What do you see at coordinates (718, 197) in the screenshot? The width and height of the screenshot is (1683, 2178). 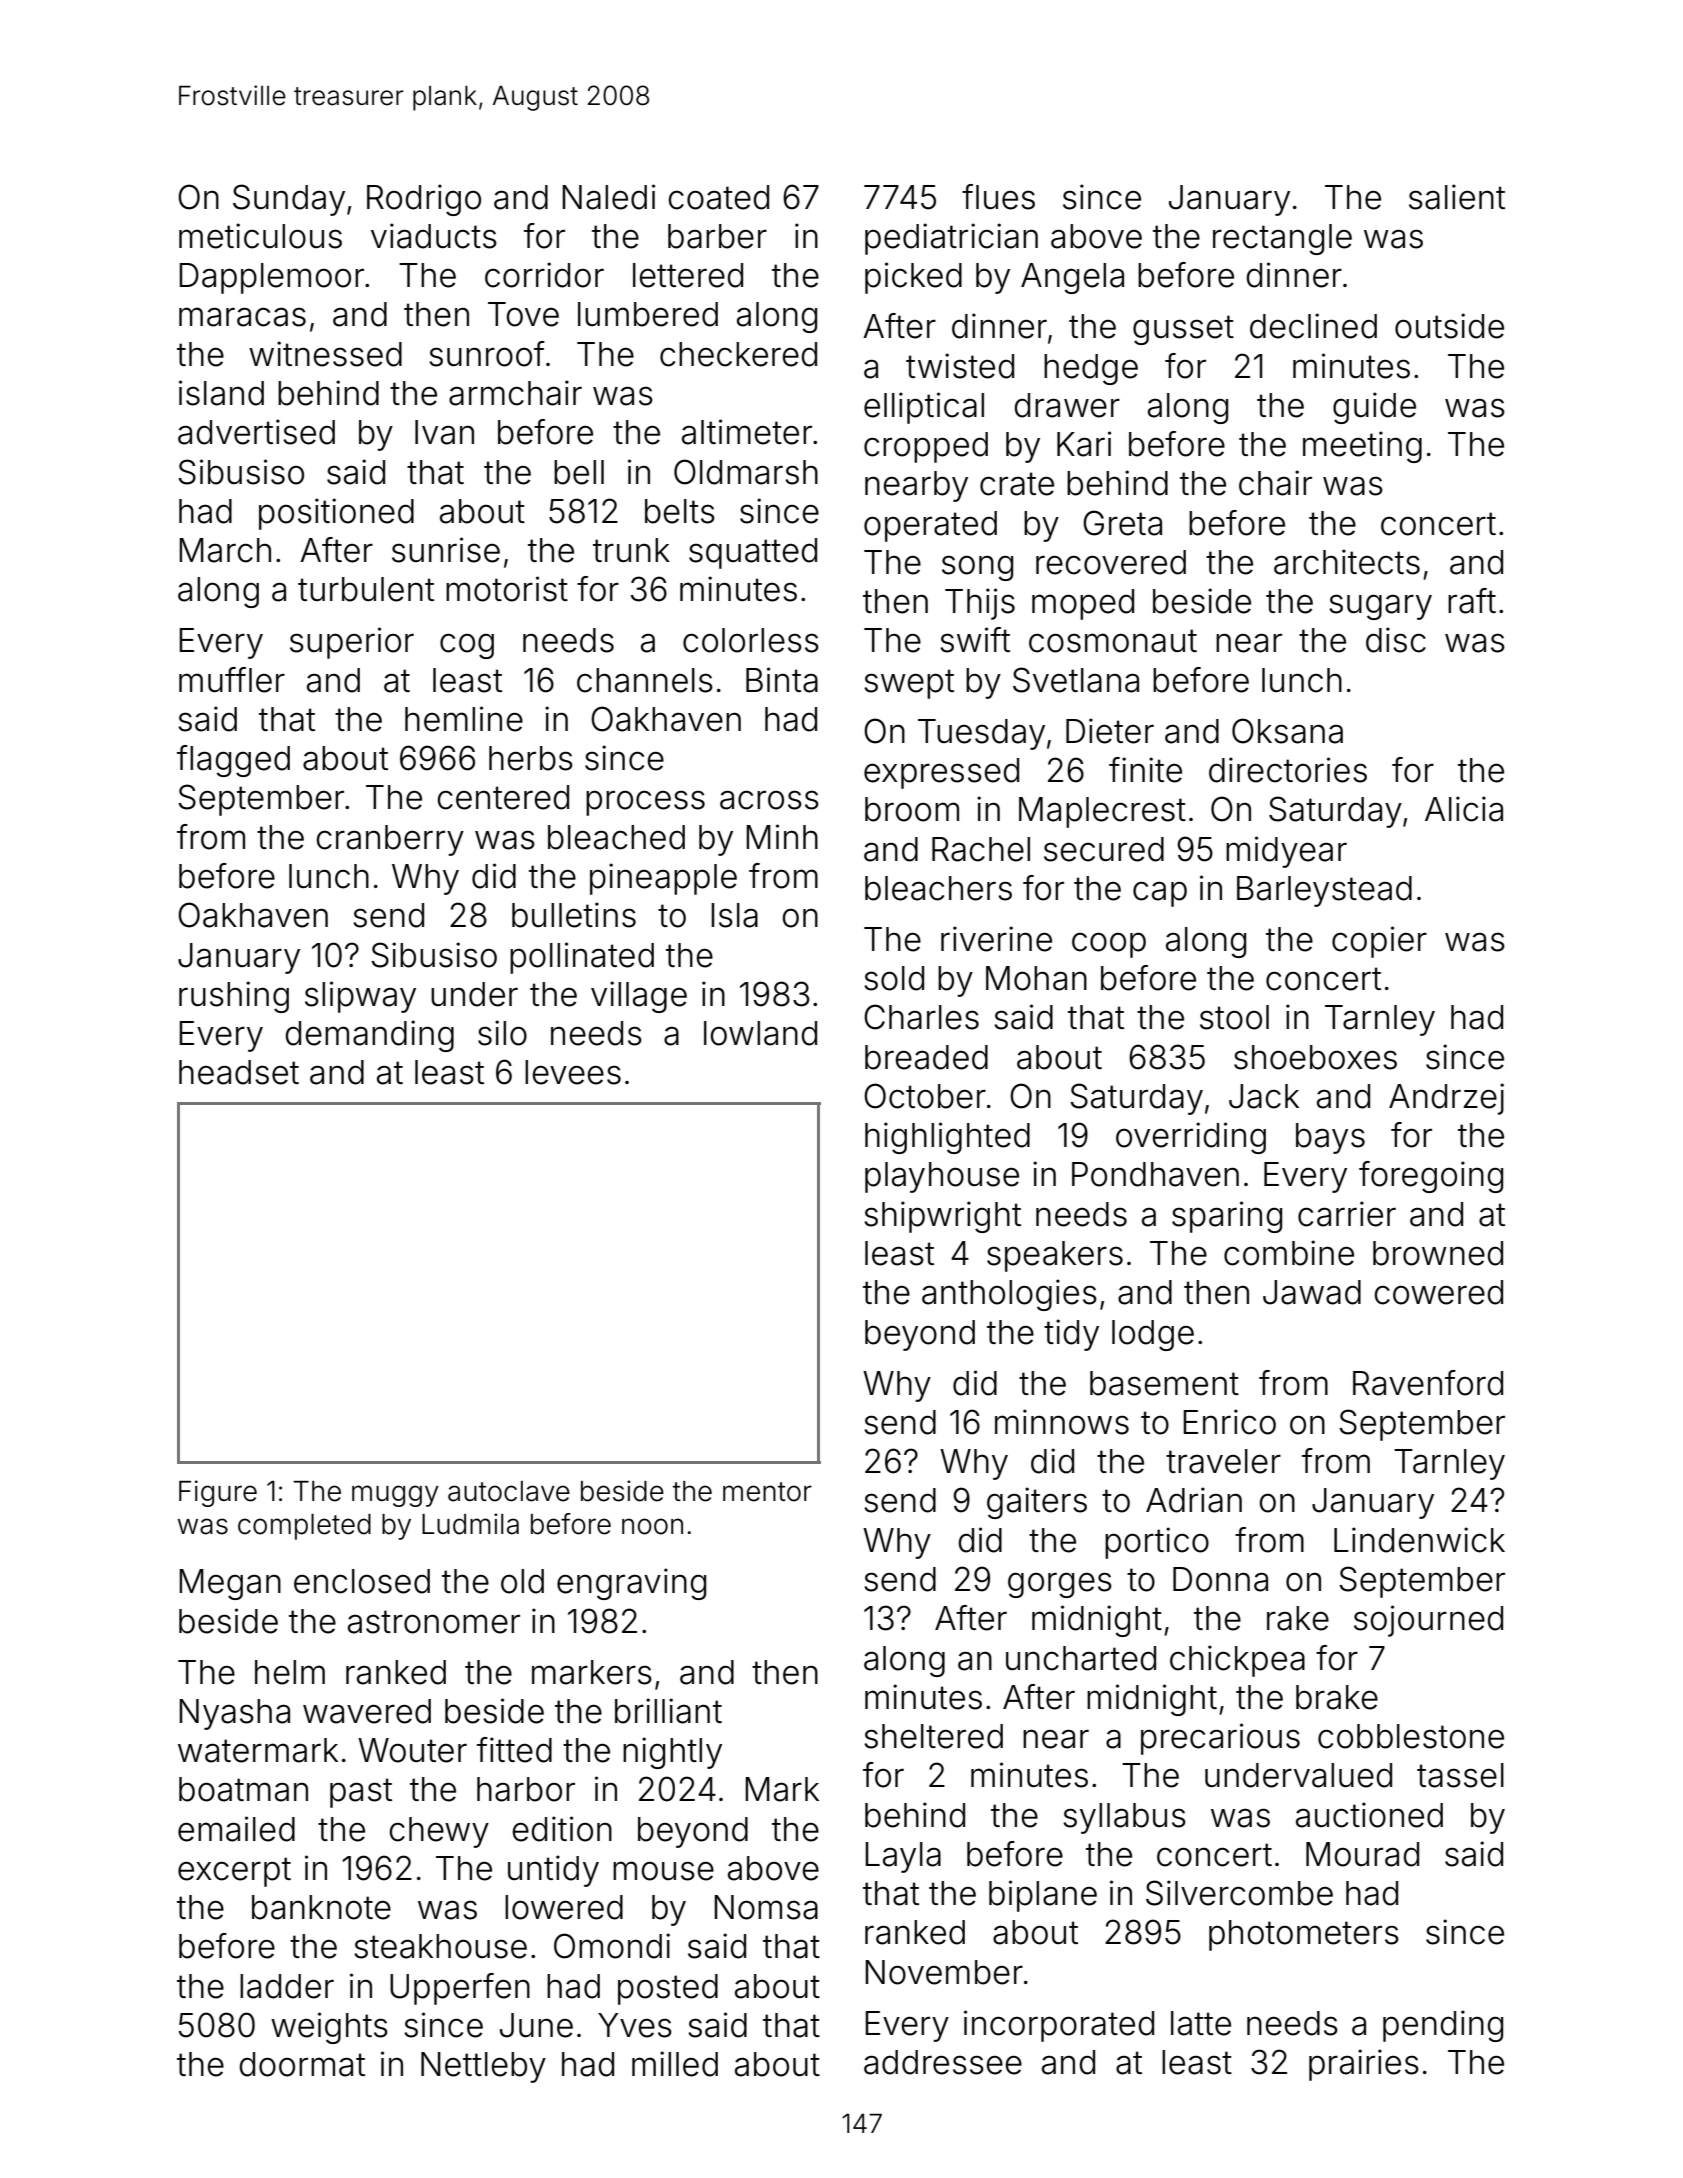 I see `coated` at bounding box center [718, 197].
